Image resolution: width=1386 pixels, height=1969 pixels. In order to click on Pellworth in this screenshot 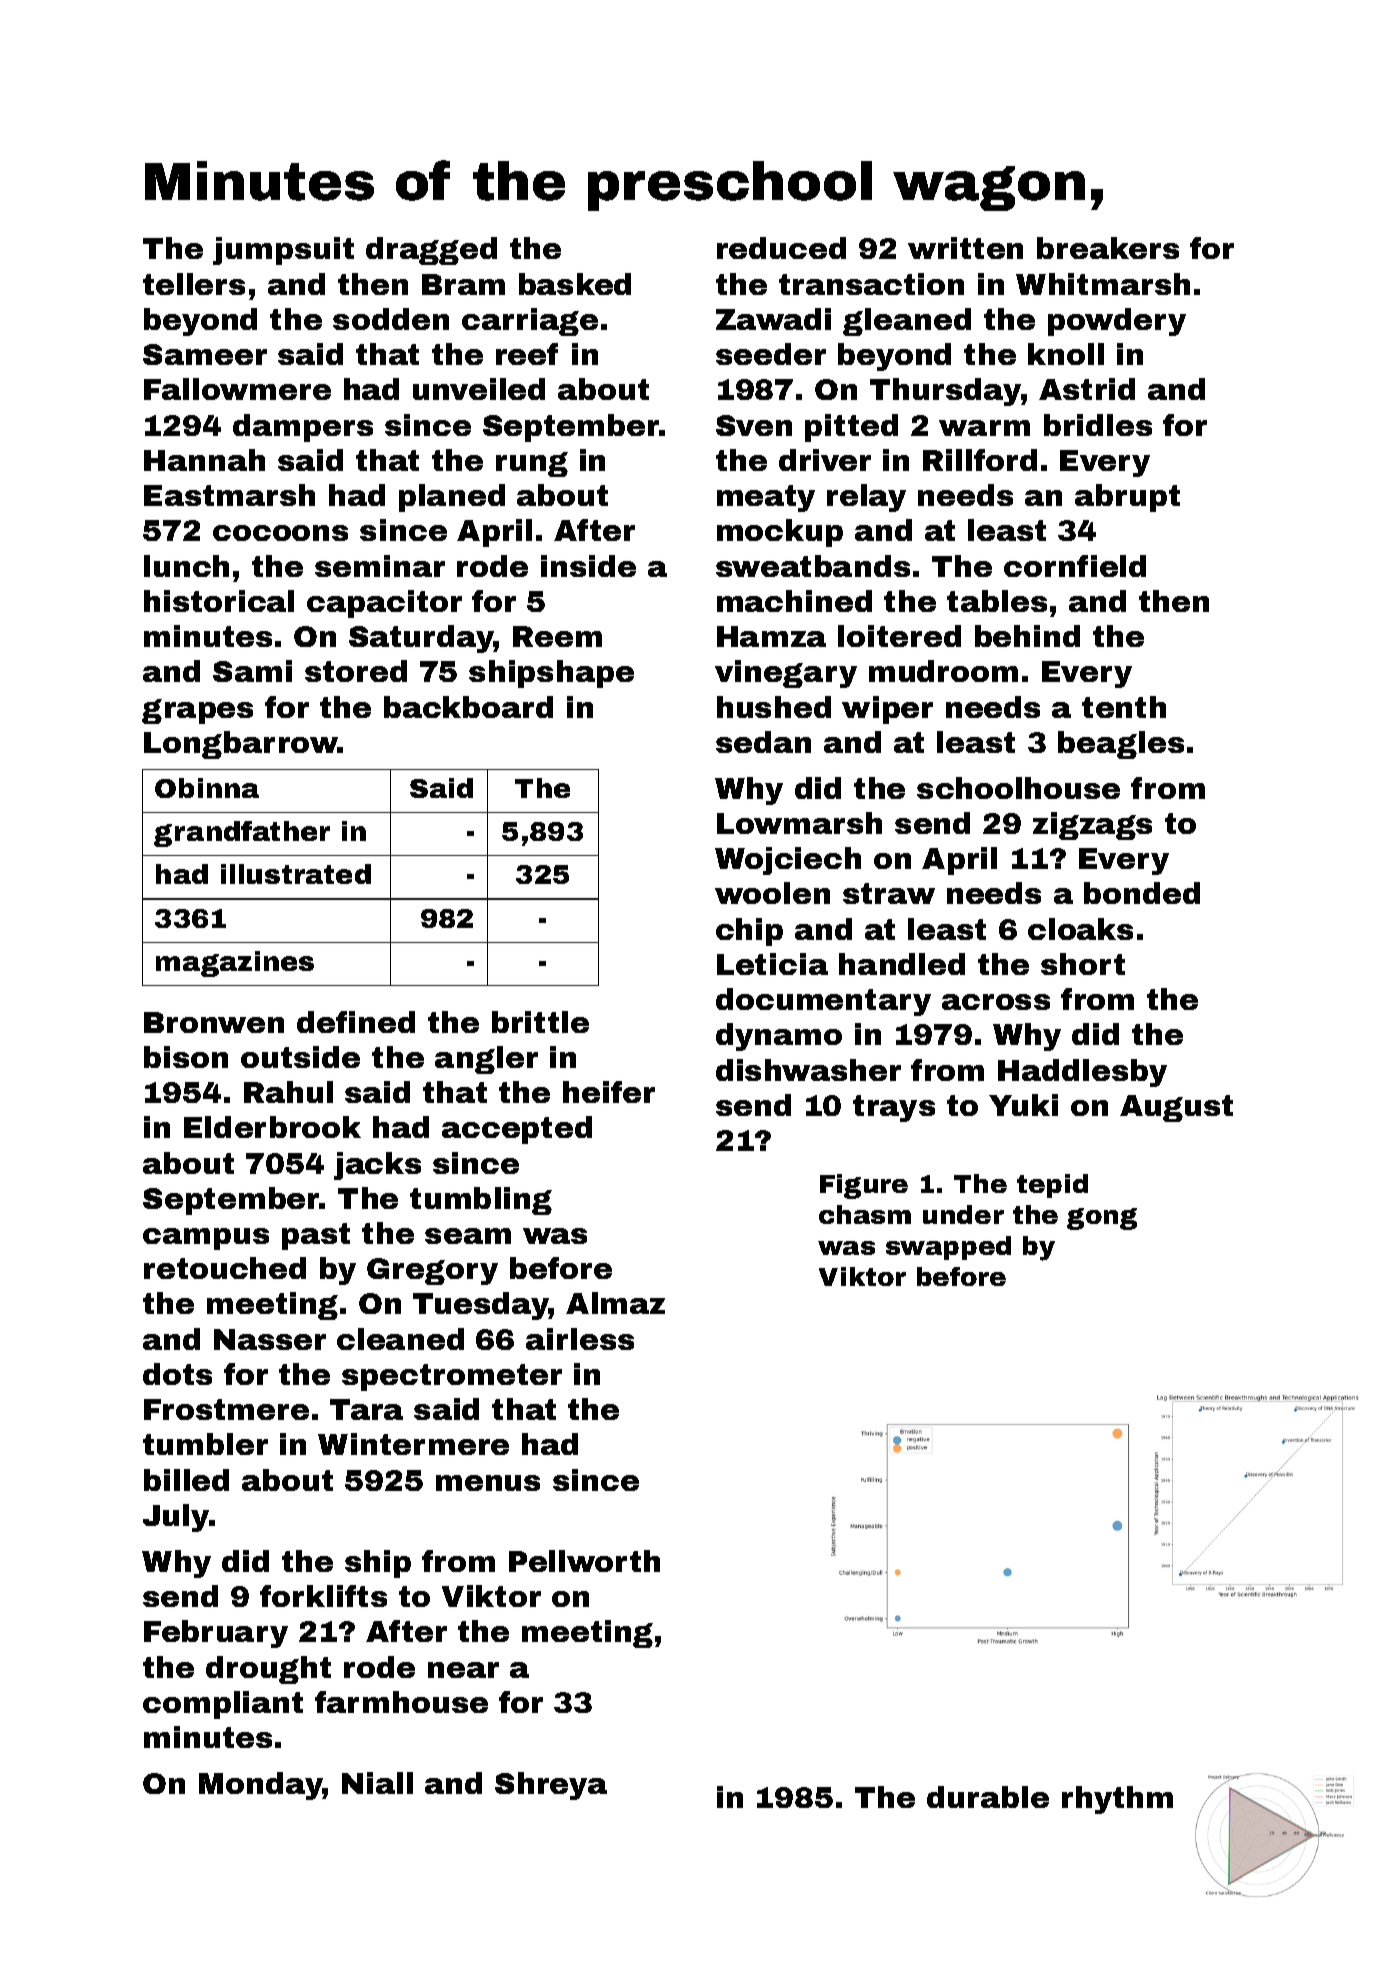, I will do `click(584, 1561)`.
